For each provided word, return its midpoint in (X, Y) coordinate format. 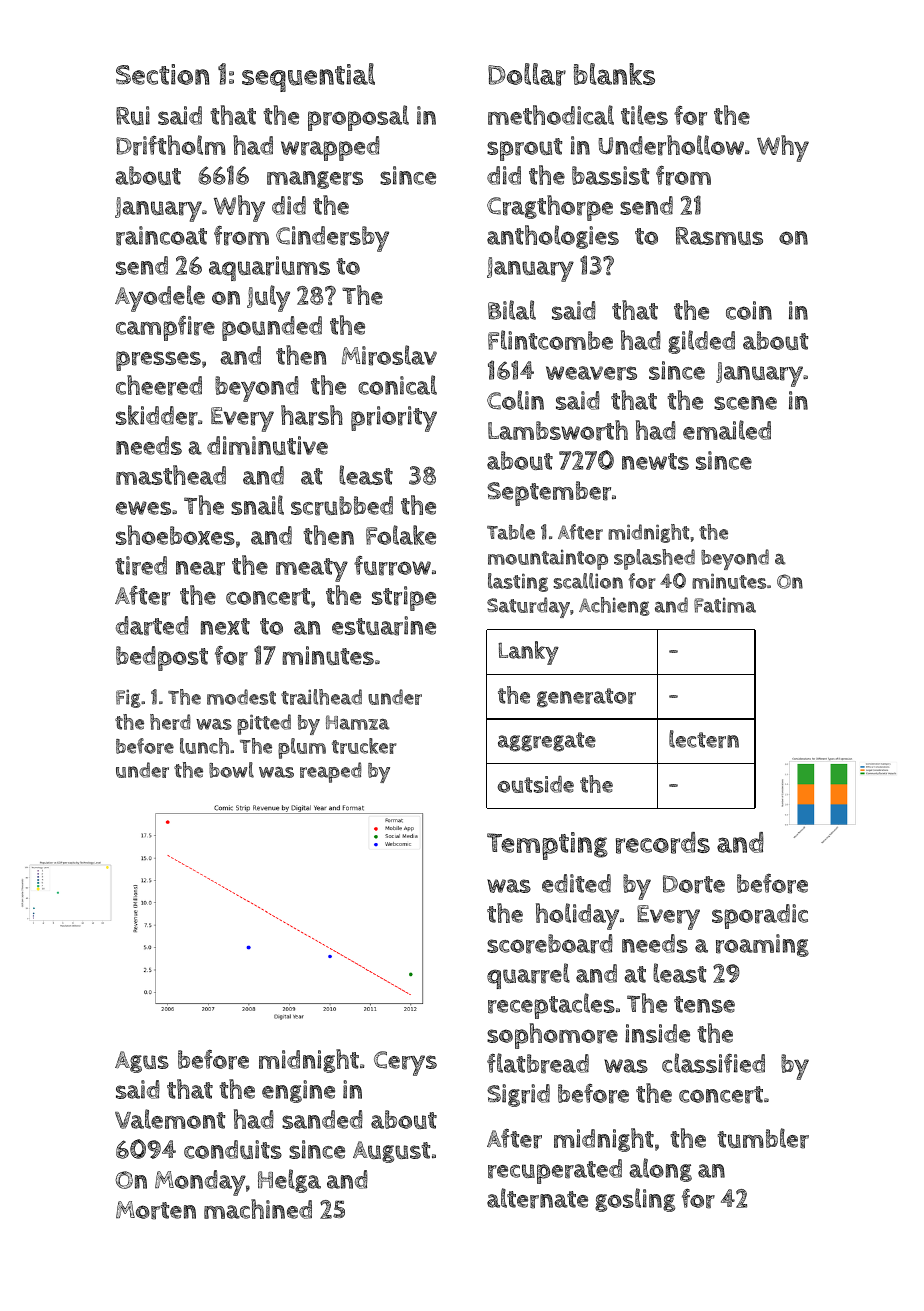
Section (163, 74)
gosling (635, 1200)
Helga (289, 1181)
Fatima (725, 605)
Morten (156, 1210)
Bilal (512, 310)
